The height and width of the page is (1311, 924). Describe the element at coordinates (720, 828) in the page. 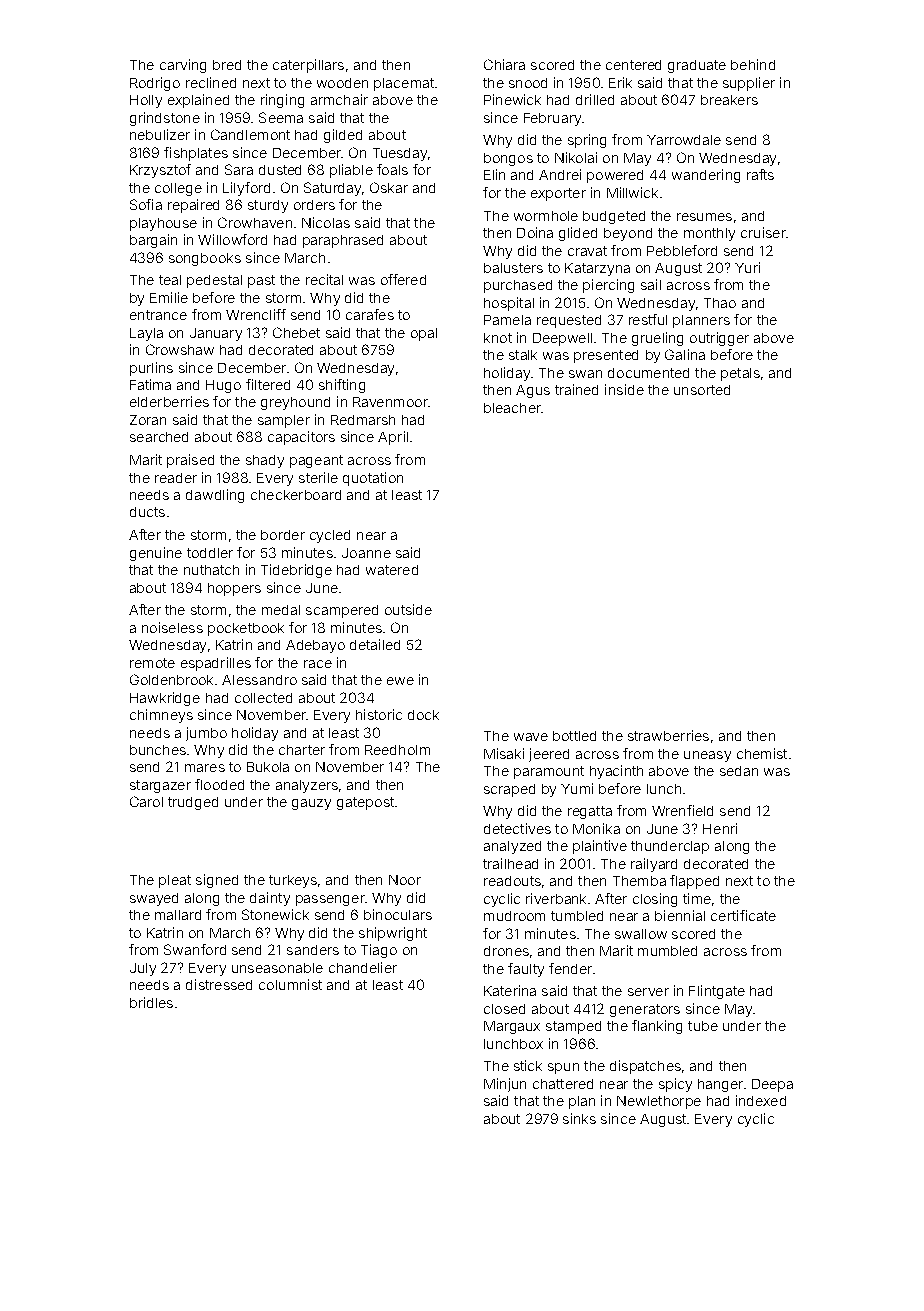

I see `Henri` at that location.
